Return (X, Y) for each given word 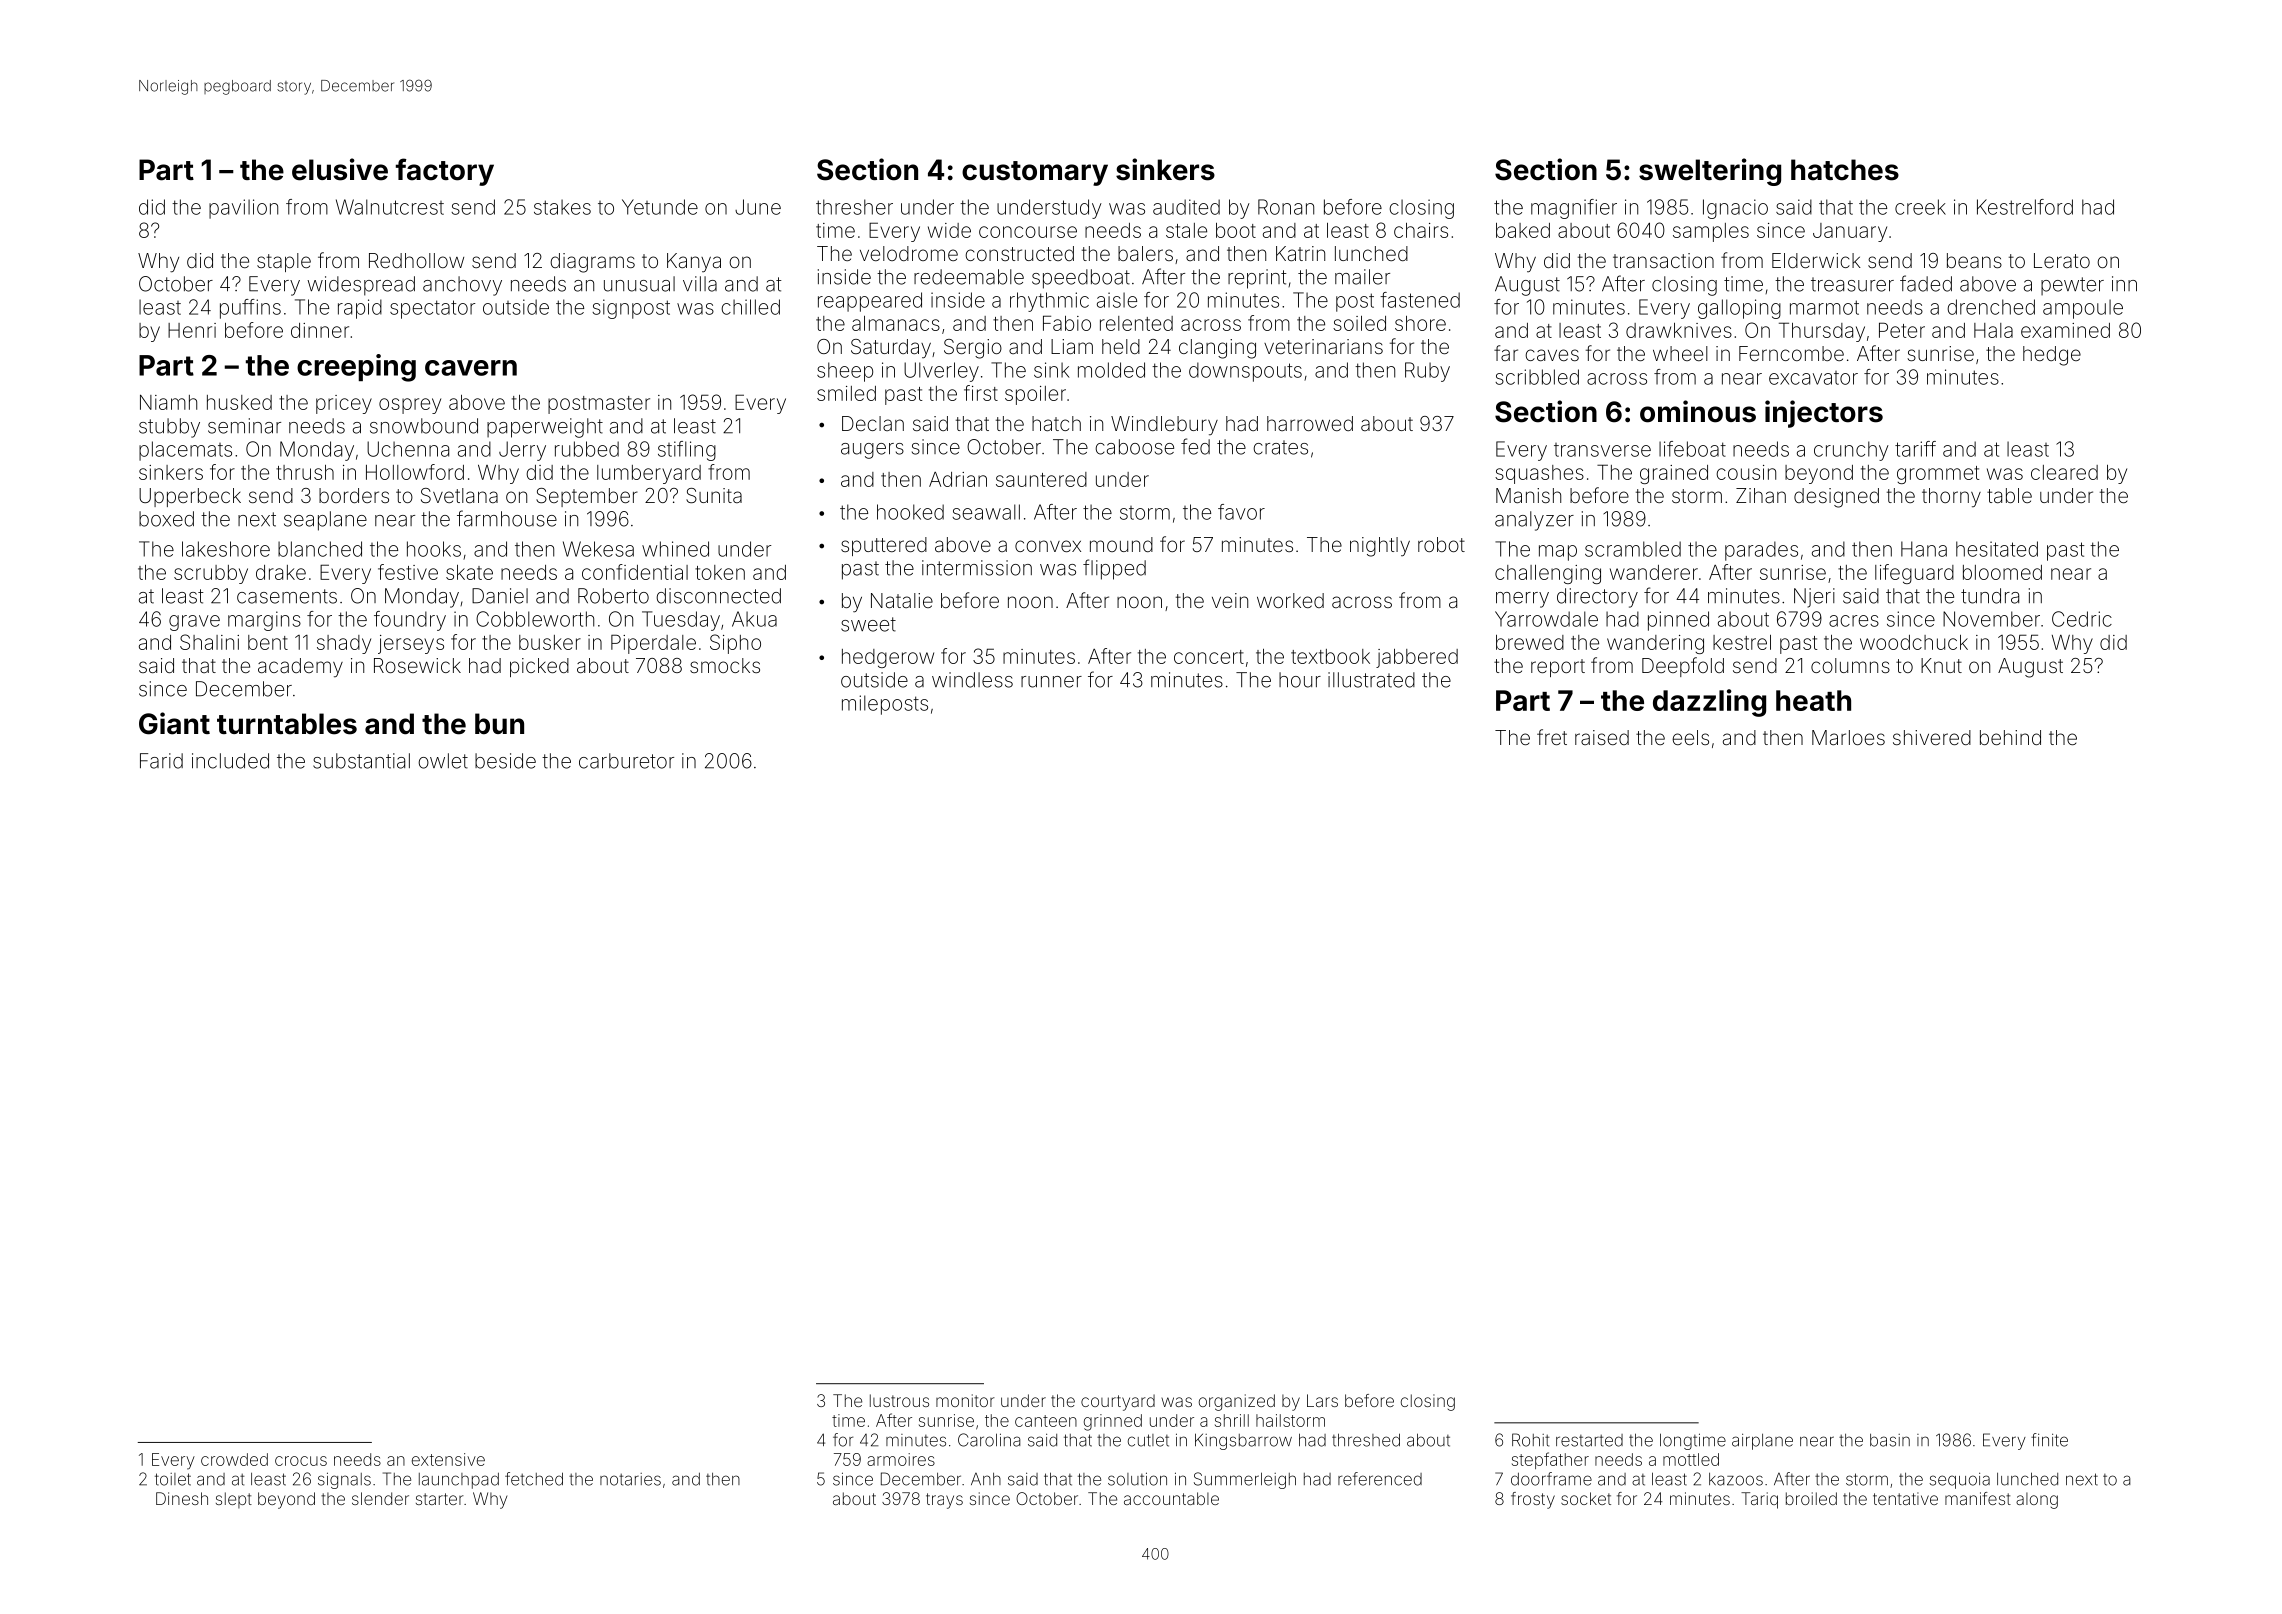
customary (1035, 173)
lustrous (899, 1400)
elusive (340, 169)
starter (440, 1499)
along (2037, 1500)
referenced (1380, 1479)
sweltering (1710, 172)
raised (1602, 737)
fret (1552, 737)
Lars (1322, 1400)
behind (2010, 737)
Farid (161, 761)
